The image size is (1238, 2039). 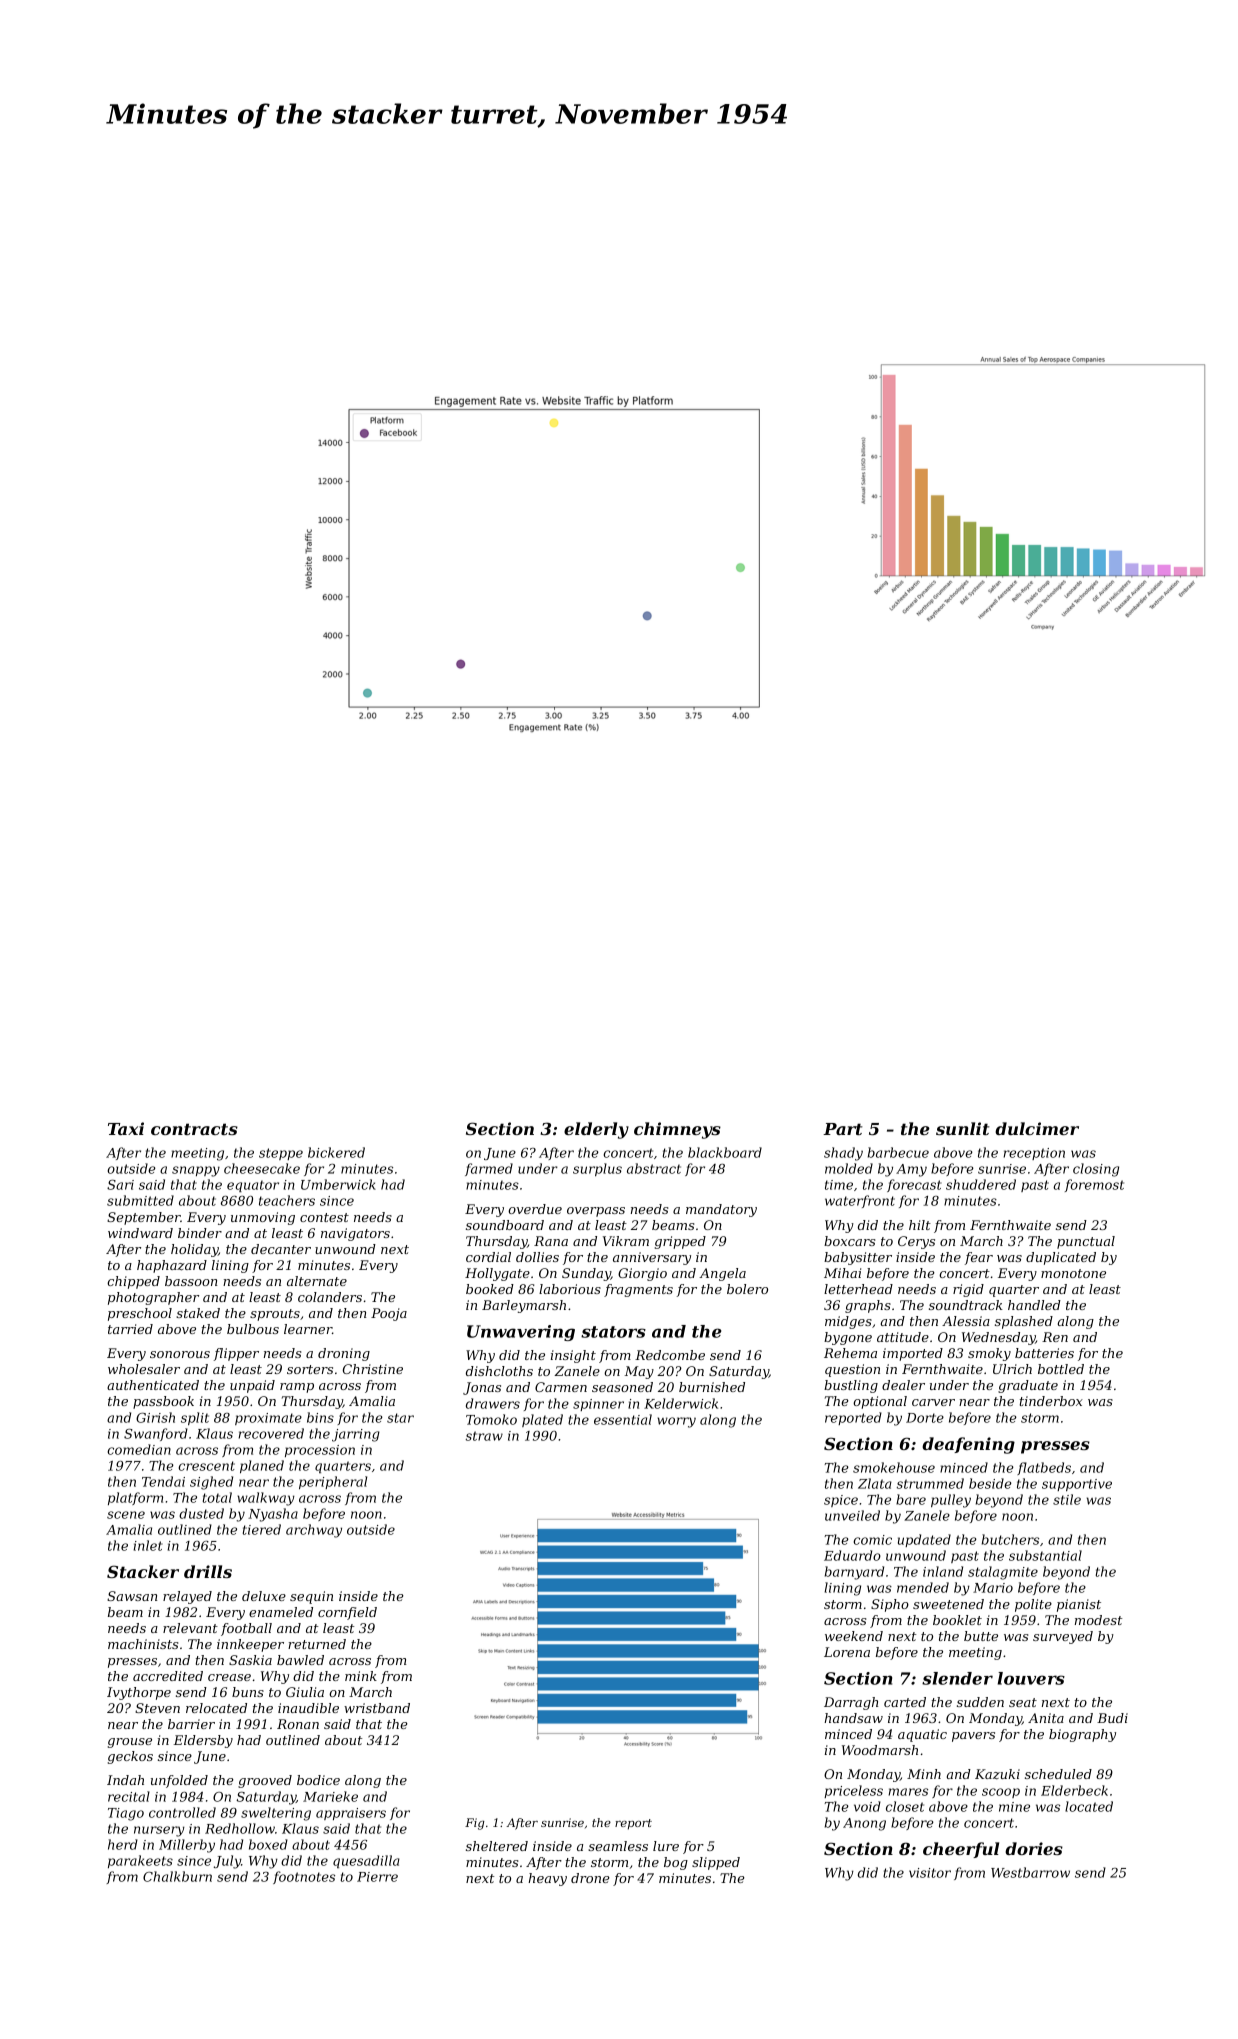 I want to click on abstract, so click(x=654, y=1168).
